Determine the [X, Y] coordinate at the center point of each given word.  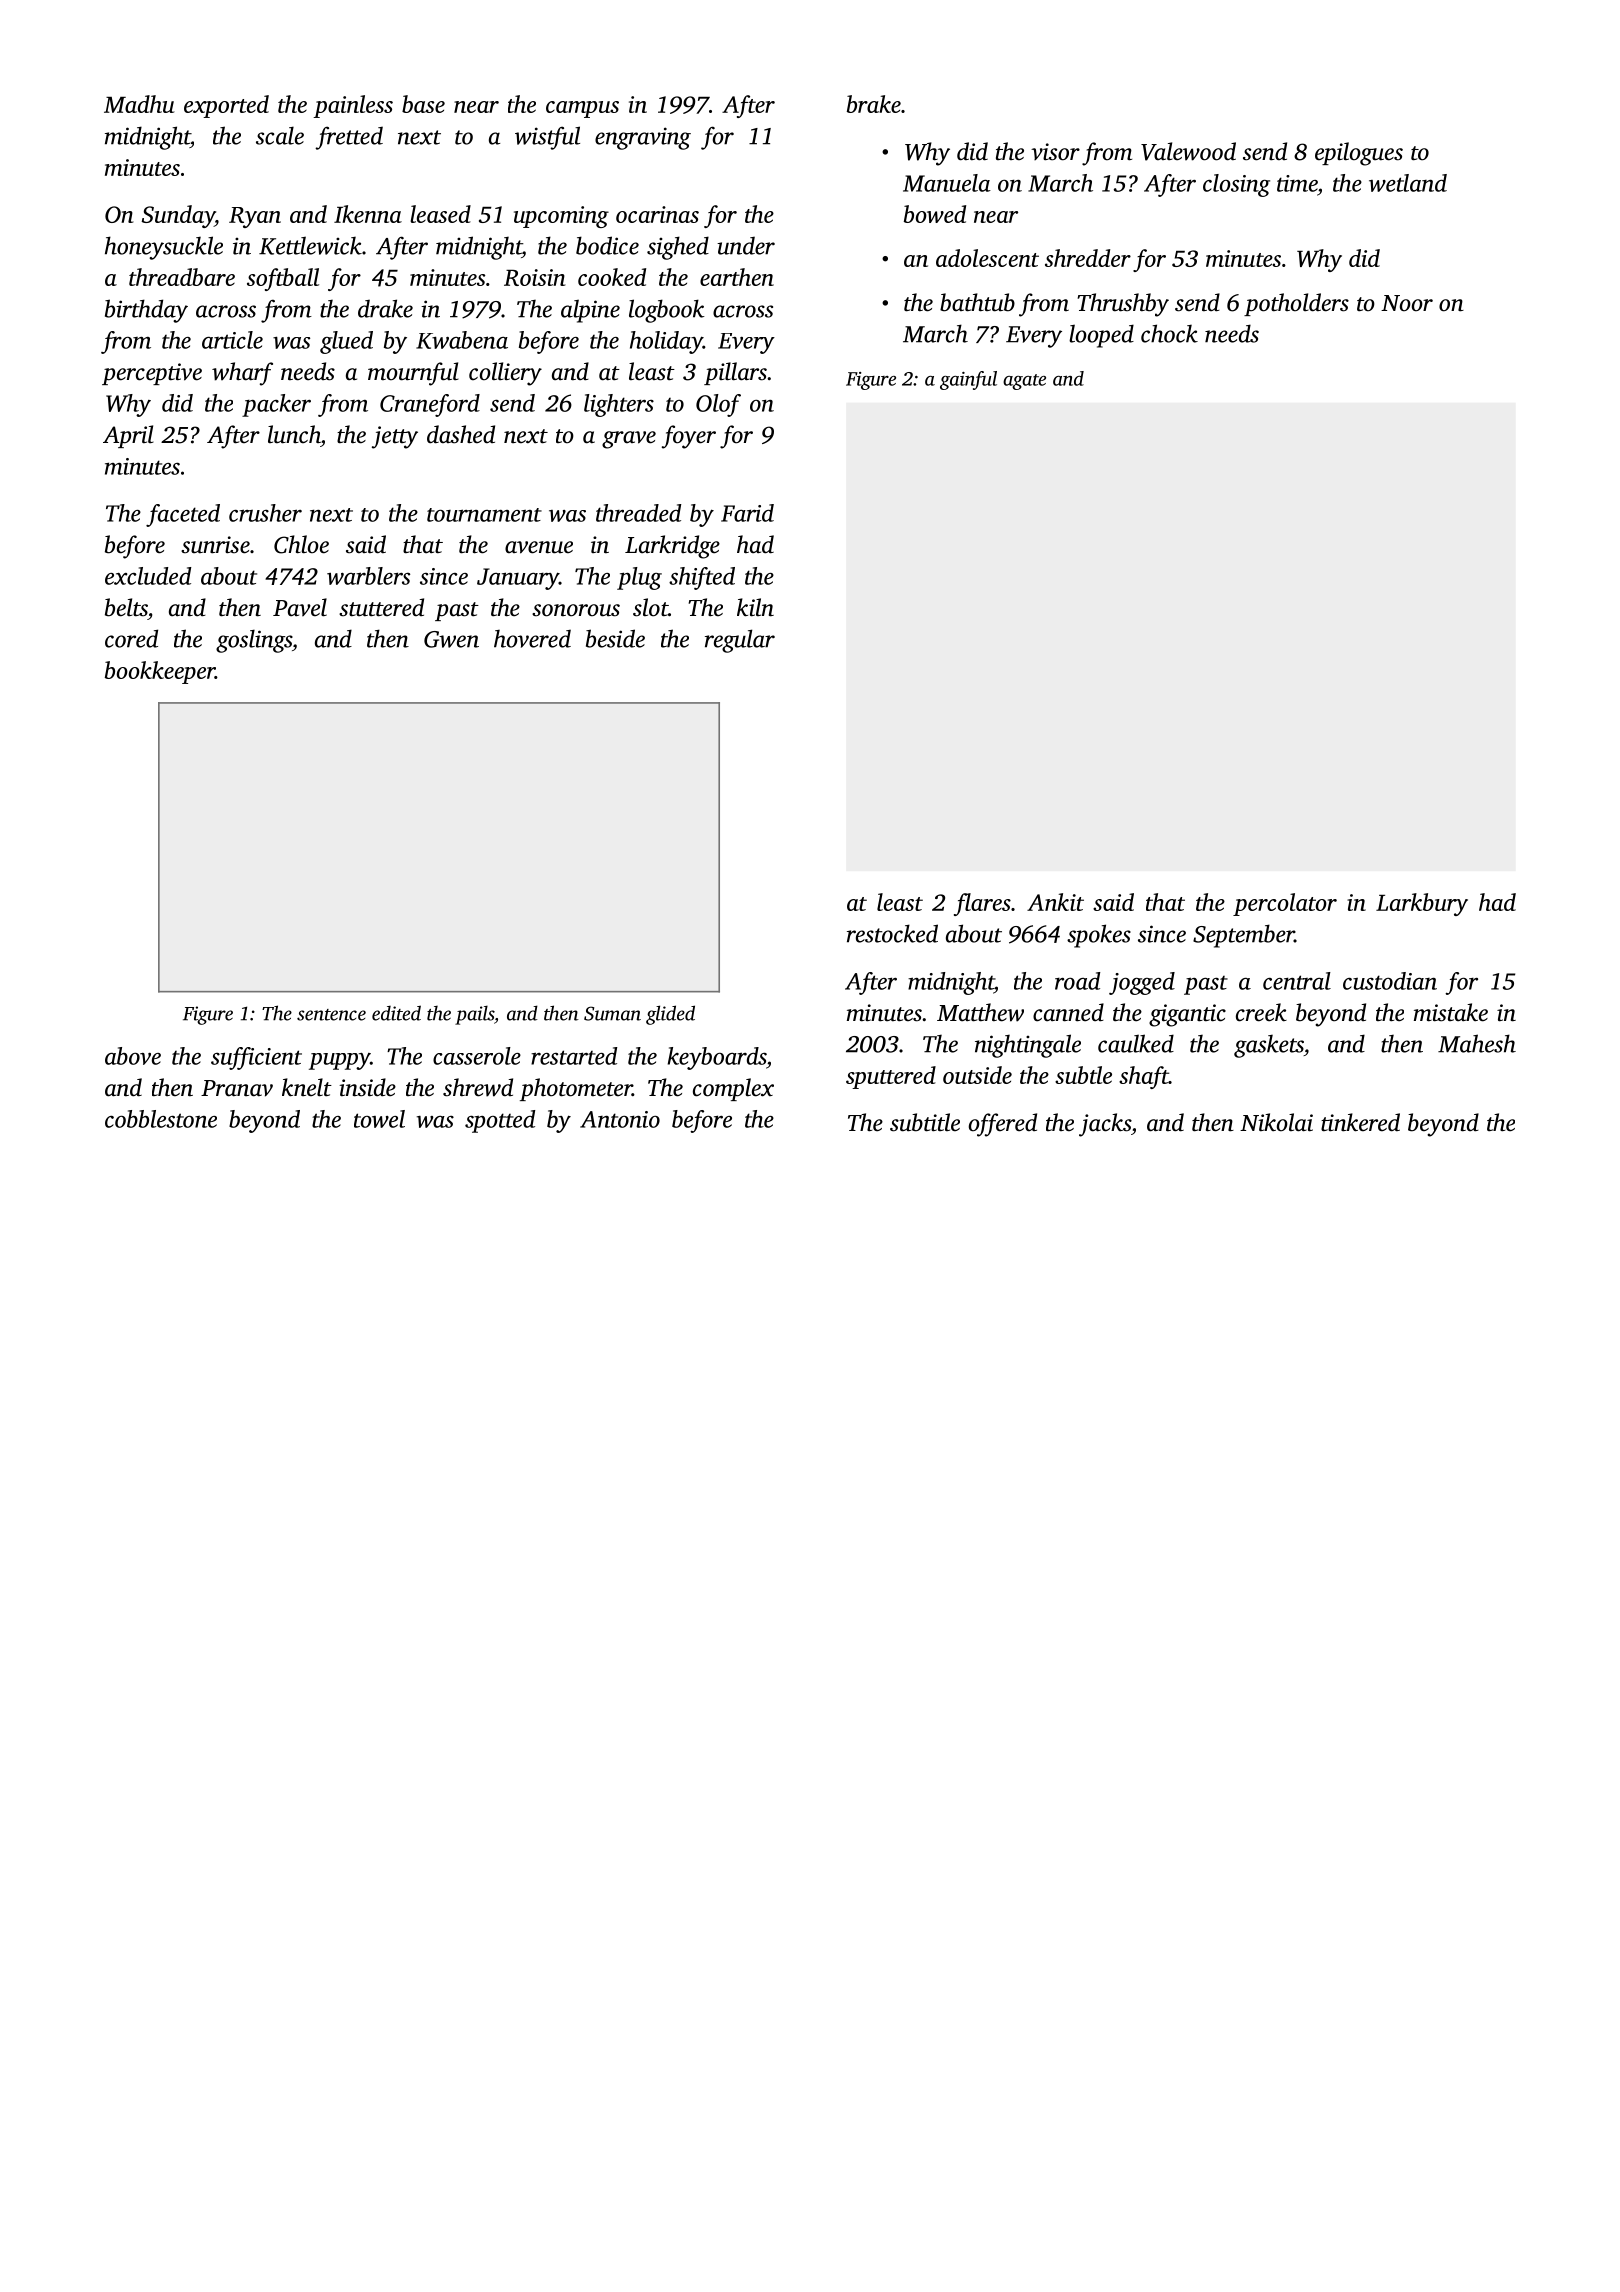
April [128, 436]
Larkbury [1422, 904]
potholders [1296, 304]
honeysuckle [164, 248]
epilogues [1359, 154]
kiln [755, 607]
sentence [331, 1015]
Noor [1407, 303]
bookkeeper [160, 672]
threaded [638, 513]
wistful [547, 138]
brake [874, 104]
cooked [612, 277]
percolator [1285, 904]
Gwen [451, 639]
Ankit [1055, 902]
